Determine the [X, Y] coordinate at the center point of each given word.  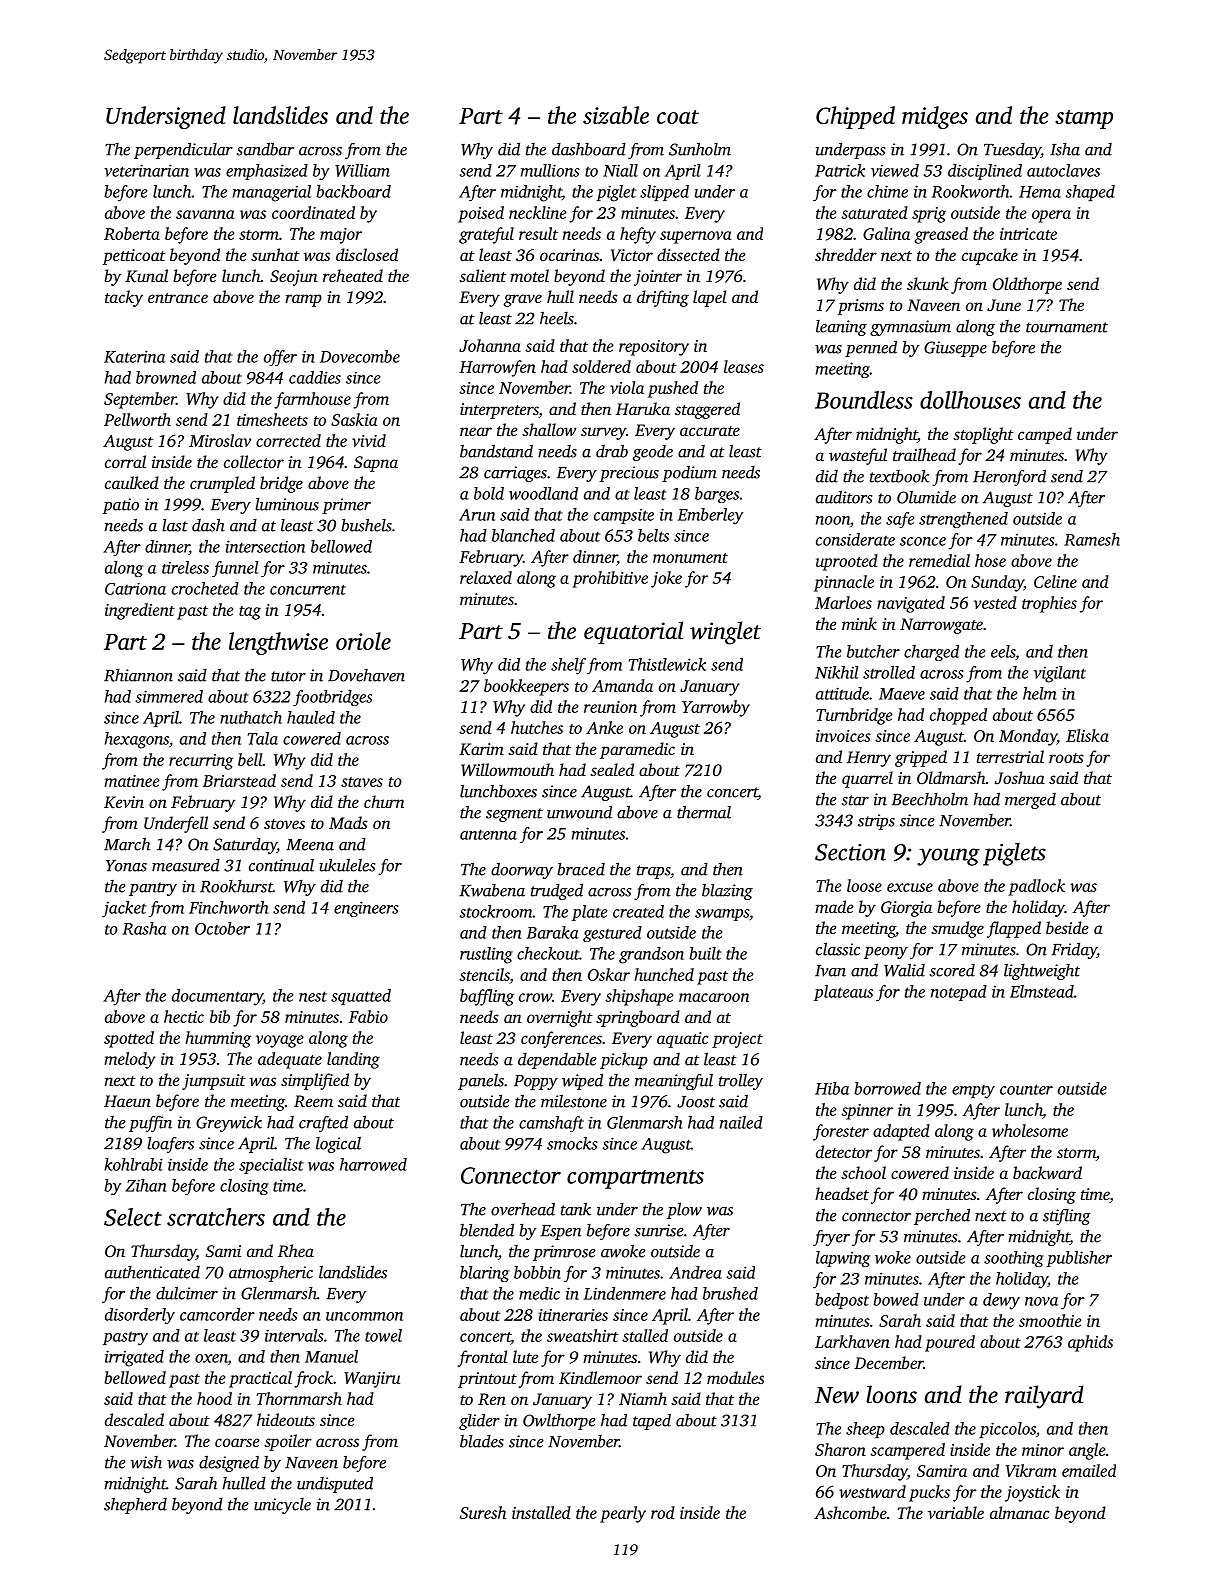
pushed [673, 389]
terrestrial [1010, 756]
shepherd [135, 1505]
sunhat [275, 254]
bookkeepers [526, 687]
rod [663, 1512]
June [1004, 305]
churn [384, 801]
